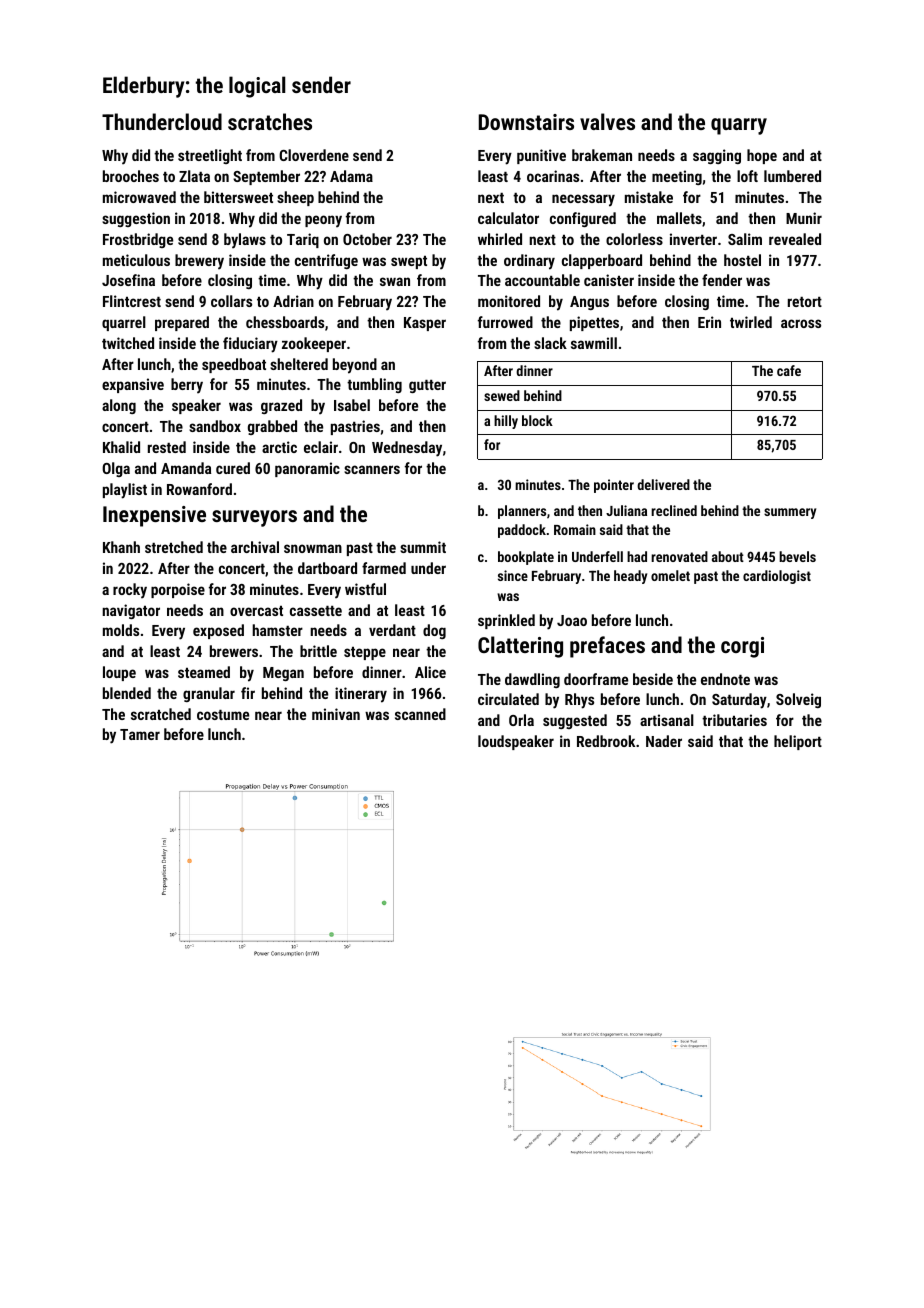  I want to click on exposed, so click(218, 631).
